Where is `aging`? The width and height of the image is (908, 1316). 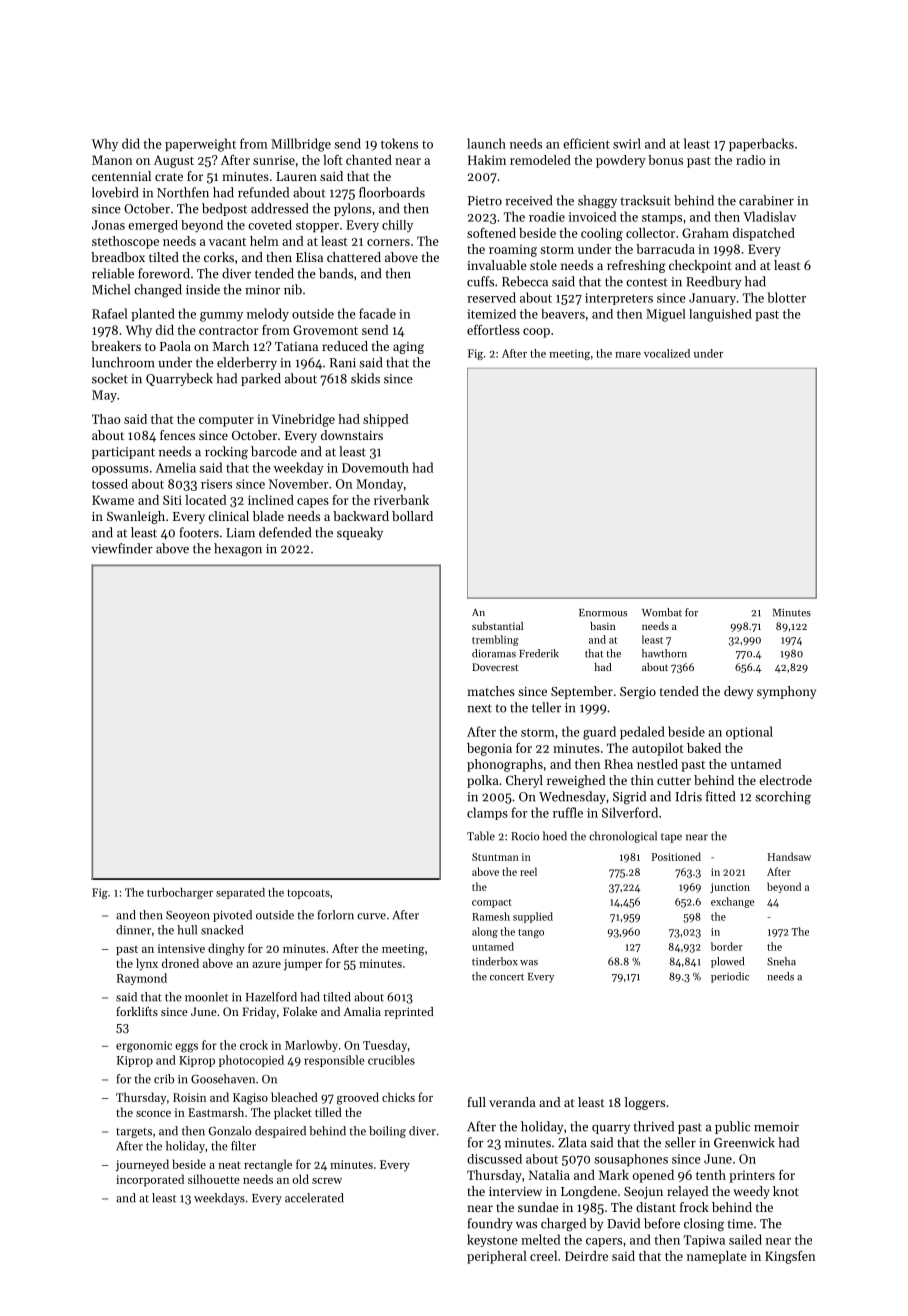 aging is located at coordinates (408, 348).
